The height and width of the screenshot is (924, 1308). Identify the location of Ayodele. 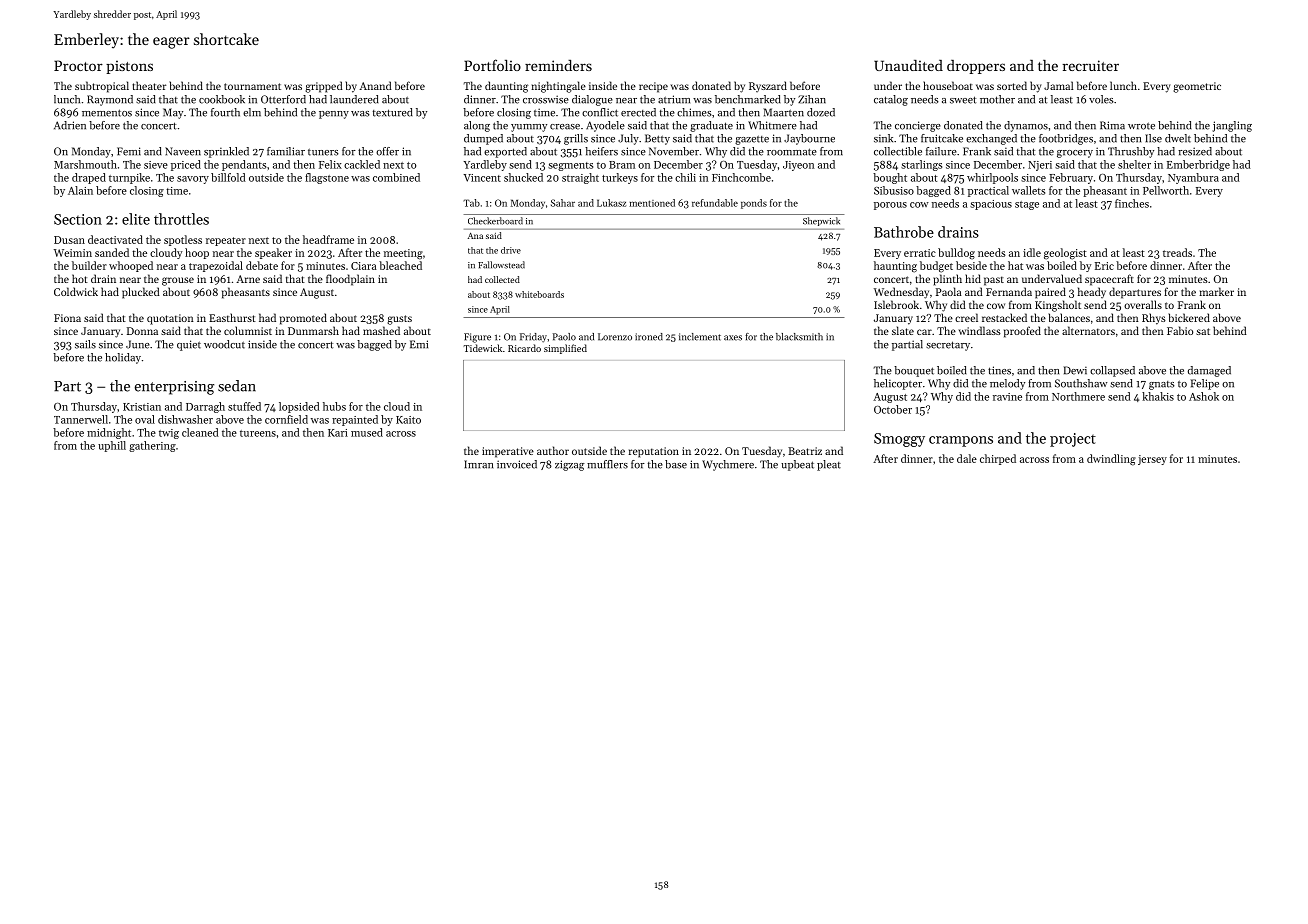
(605, 126).
